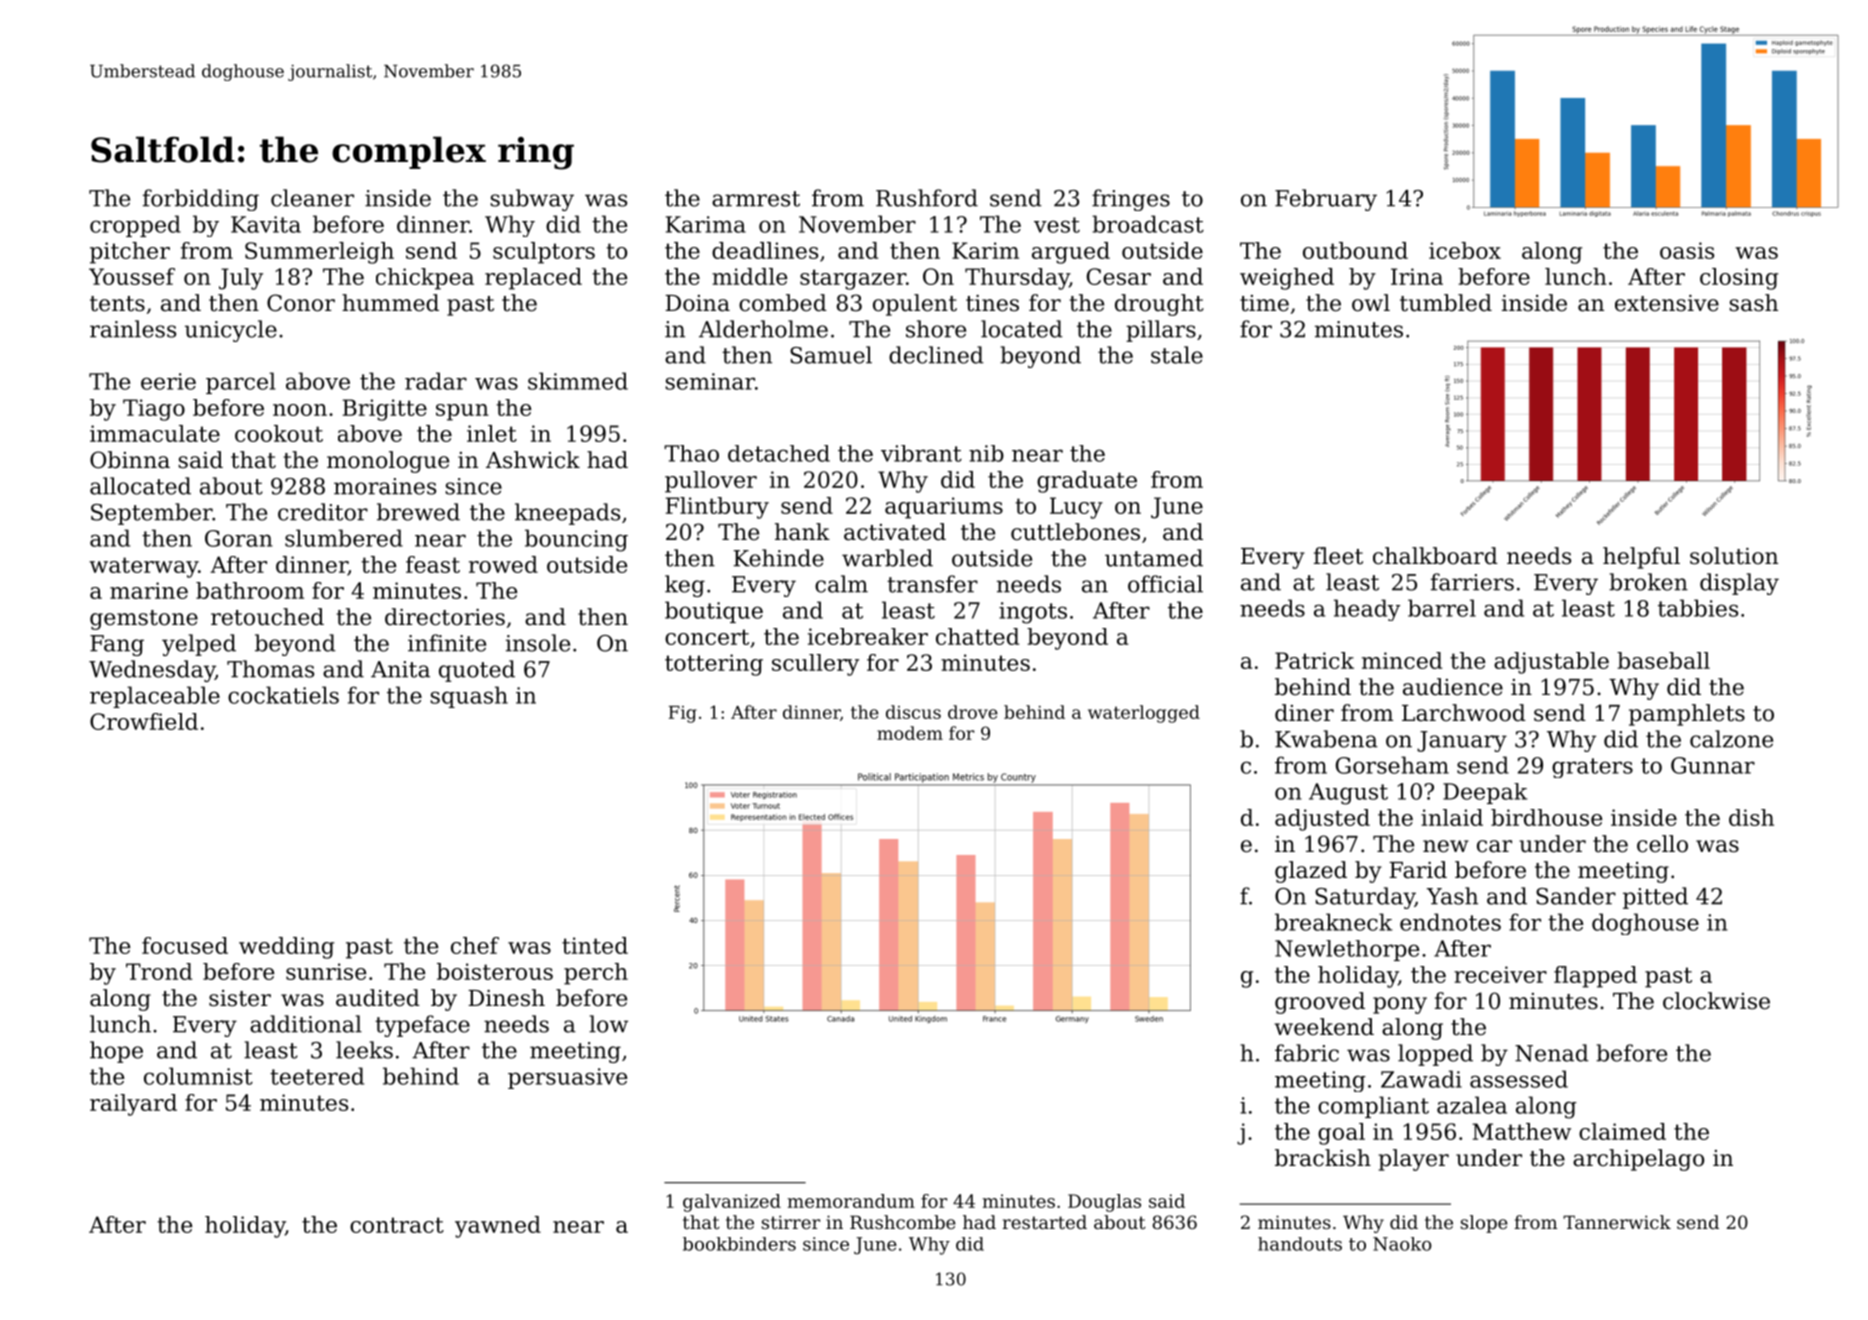 This screenshot has width=1868, height=1320. What do you see at coordinates (498, 1227) in the screenshot?
I see `yawned` at bounding box center [498, 1227].
